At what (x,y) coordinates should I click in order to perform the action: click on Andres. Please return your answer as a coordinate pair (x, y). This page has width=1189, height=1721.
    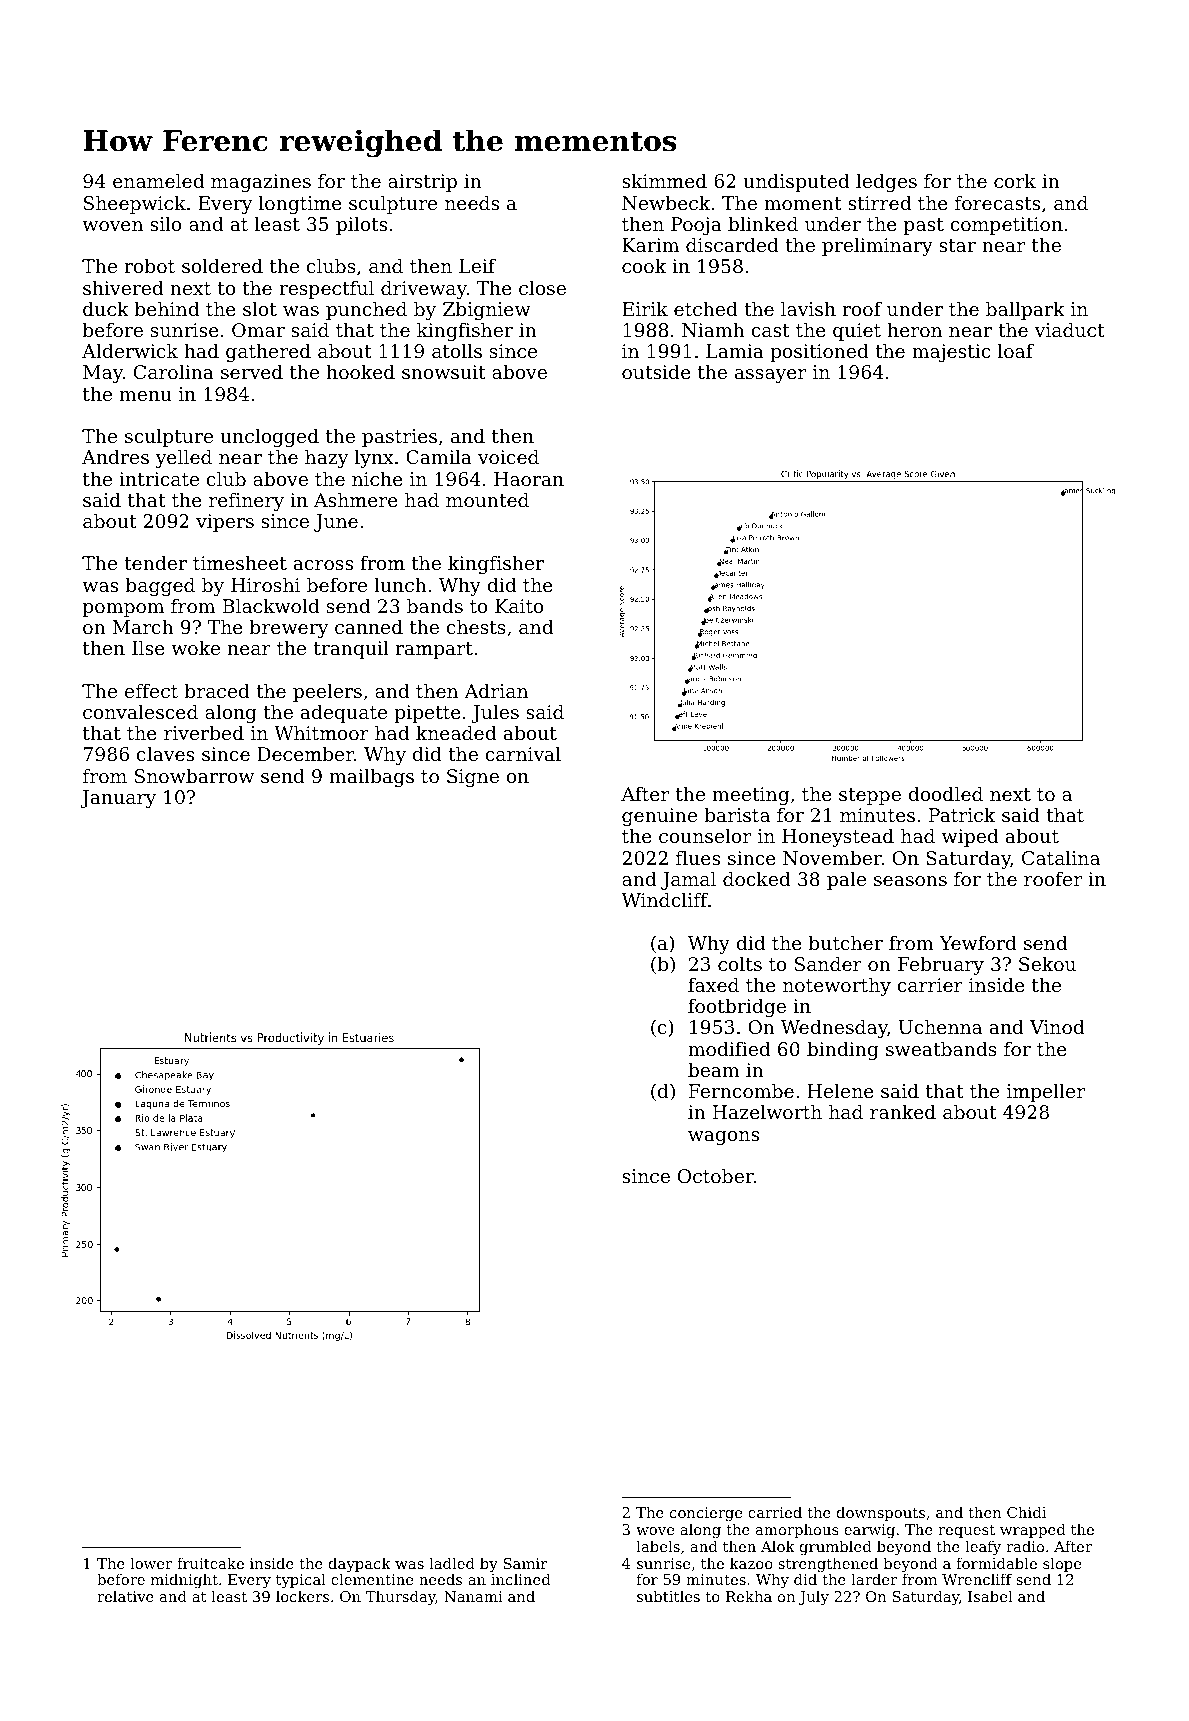
    Looking at the image, I should click on (115, 456).
